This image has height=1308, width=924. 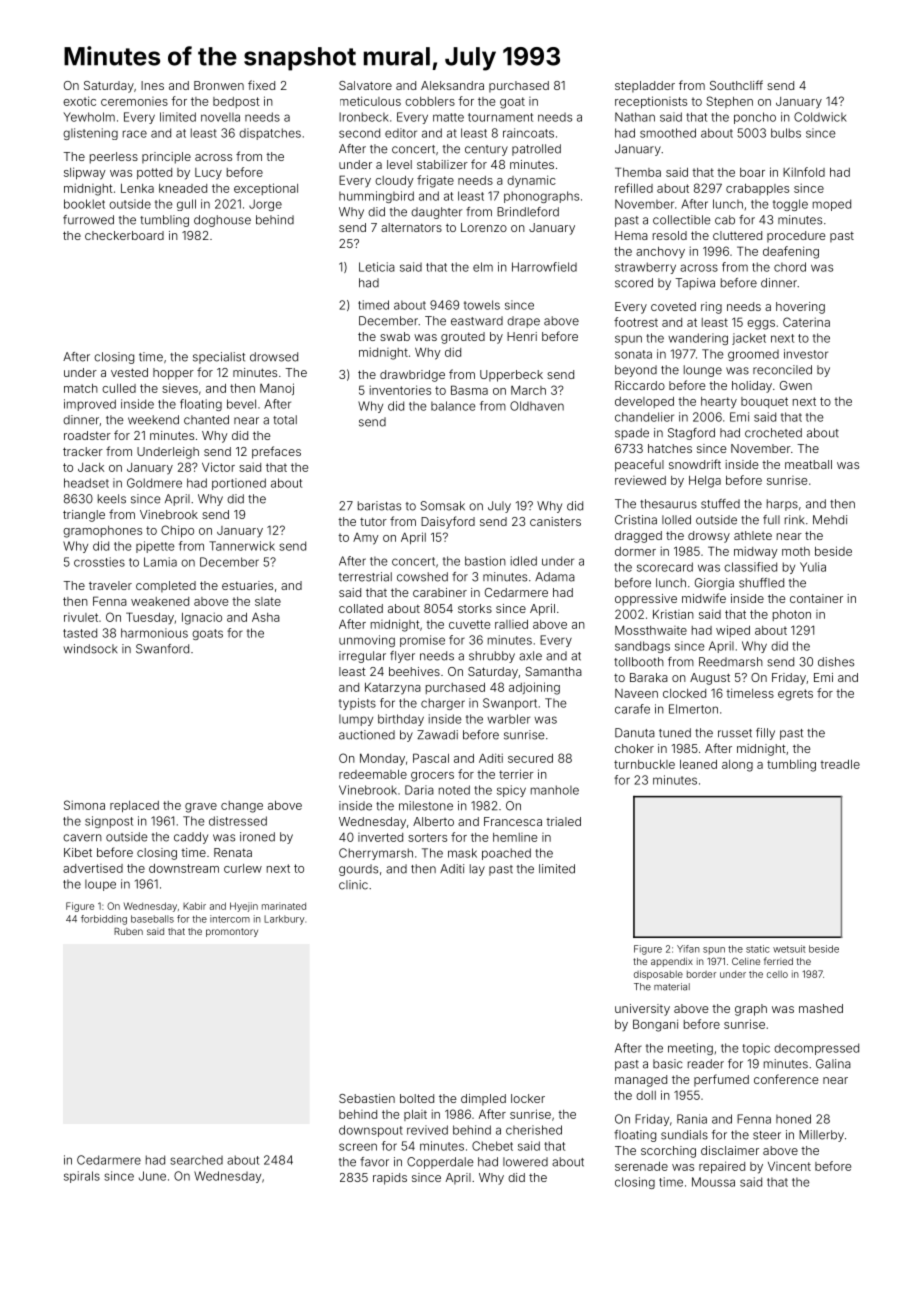 What do you see at coordinates (644, 764) in the image?
I see `turnbuckle` at bounding box center [644, 764].
